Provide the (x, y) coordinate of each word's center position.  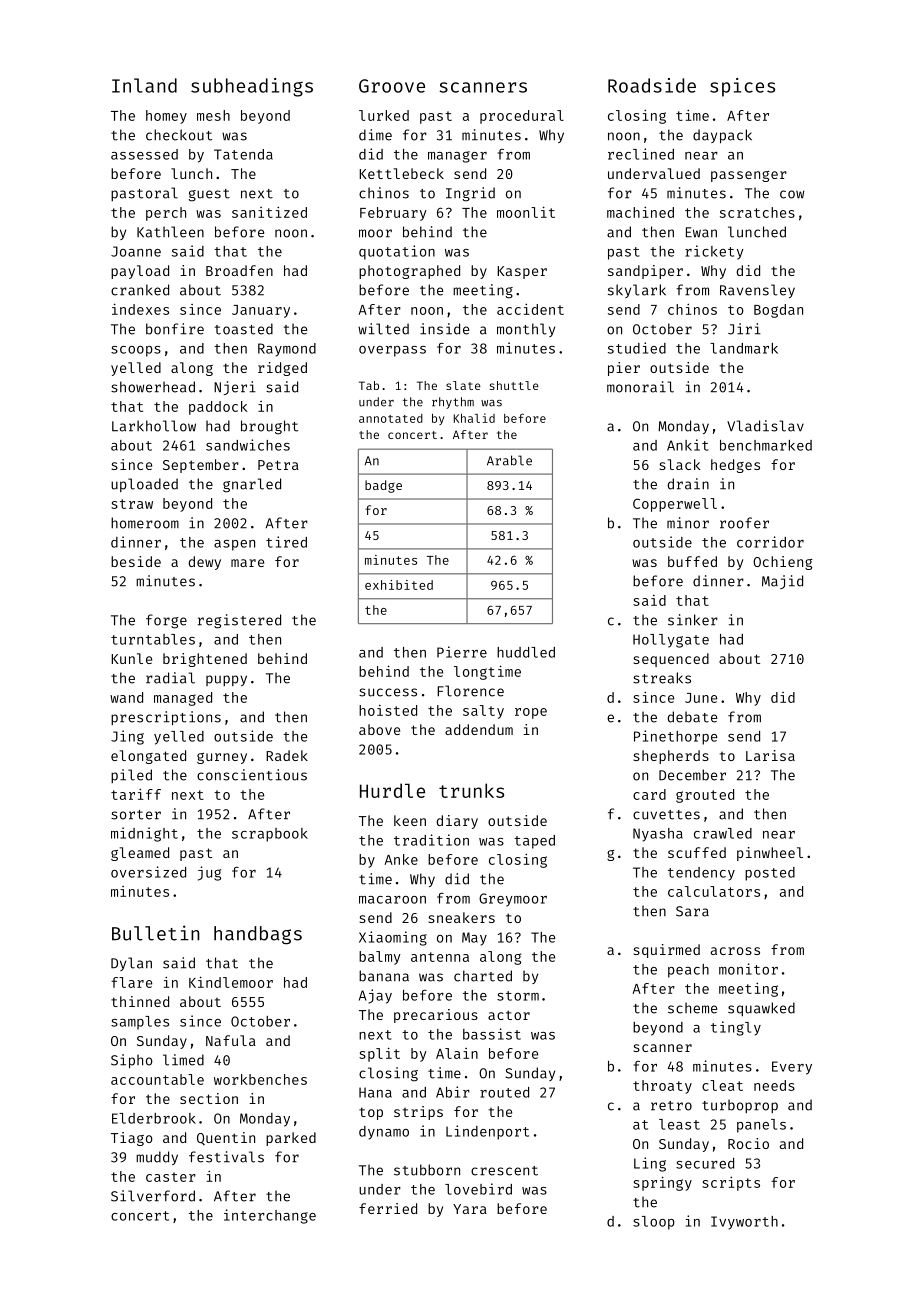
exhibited (399, 585)
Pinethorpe (675, 737)
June (701, 698)
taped (534, 842)
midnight (144, 834)
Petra (278, 465)
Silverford (153, 1196)
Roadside (652, 85)
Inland (144, 85)
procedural (522, 117)
